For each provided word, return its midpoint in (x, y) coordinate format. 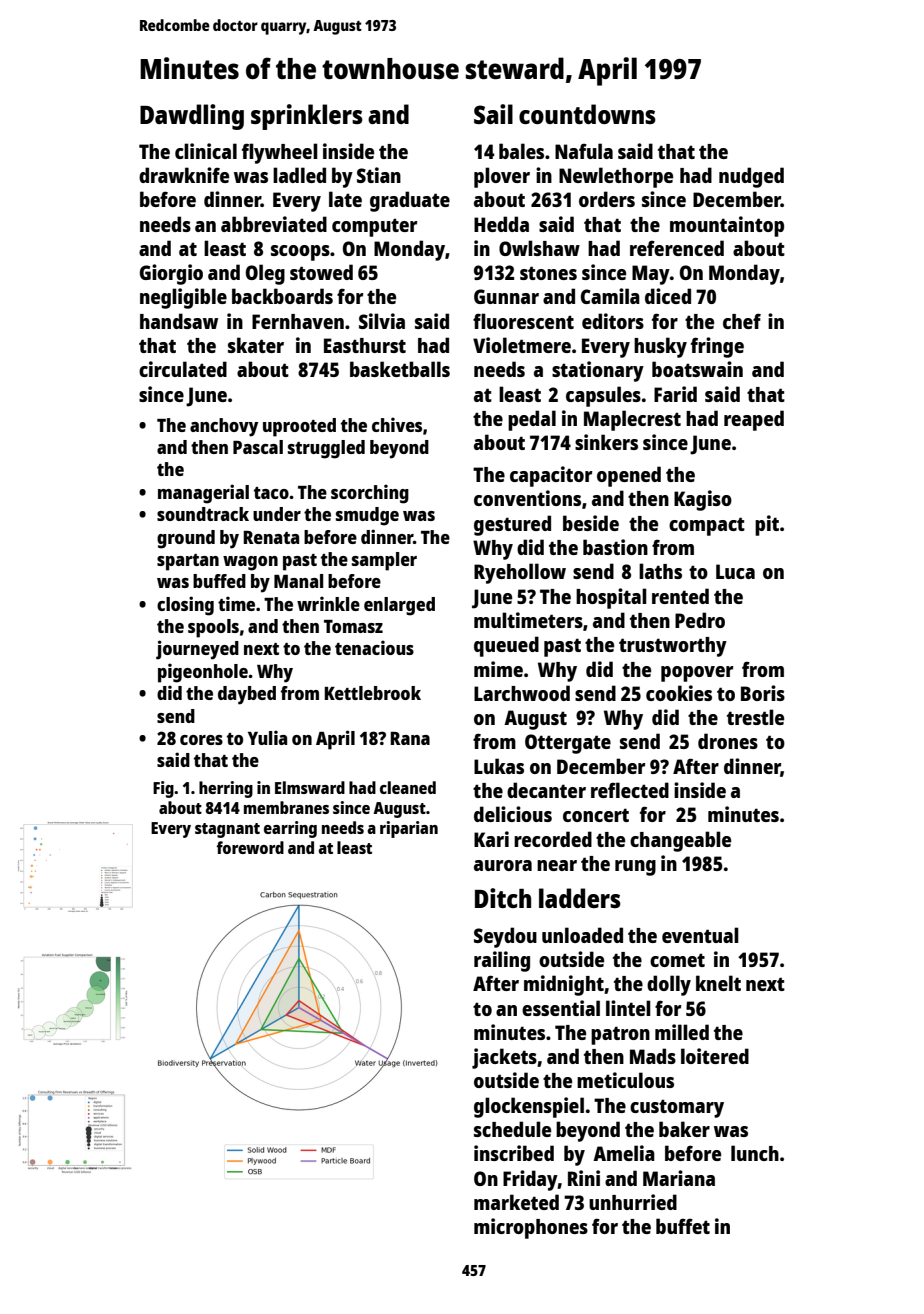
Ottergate (568, 744)
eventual (700, 935)
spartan (188, 562)
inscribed (514, 1153)
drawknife (184, 175)
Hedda (501, 224)
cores (201, 740)
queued (506, 646)
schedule (512, 1129)
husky (660, 347)
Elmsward (310, 787)
